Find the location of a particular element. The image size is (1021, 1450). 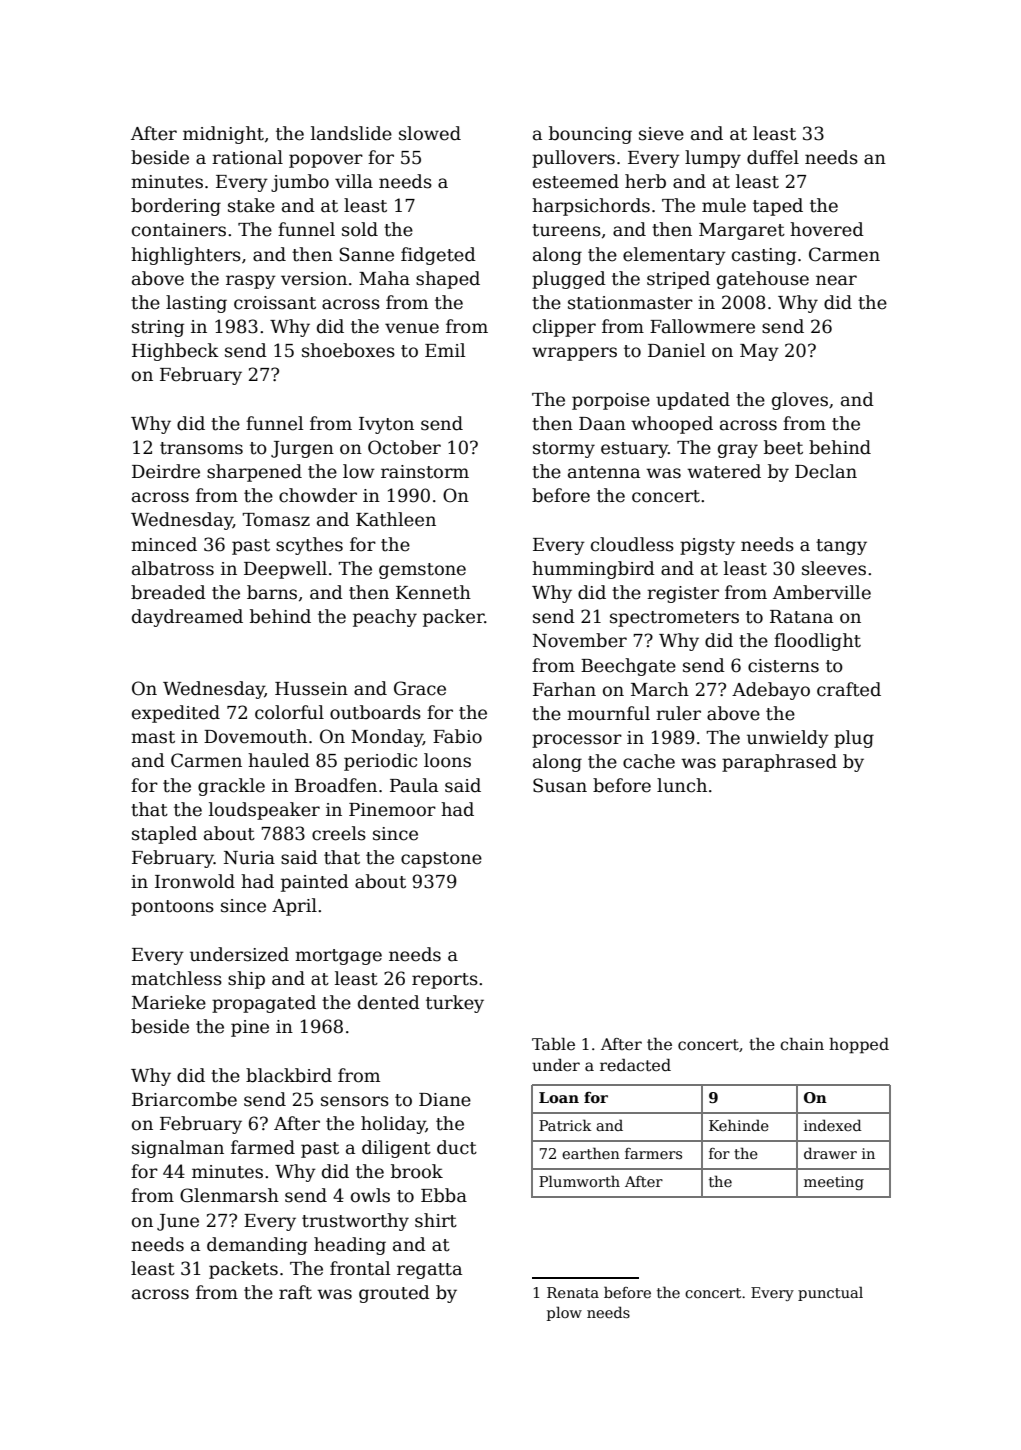

lunch is located at coordinates (682, 785).
